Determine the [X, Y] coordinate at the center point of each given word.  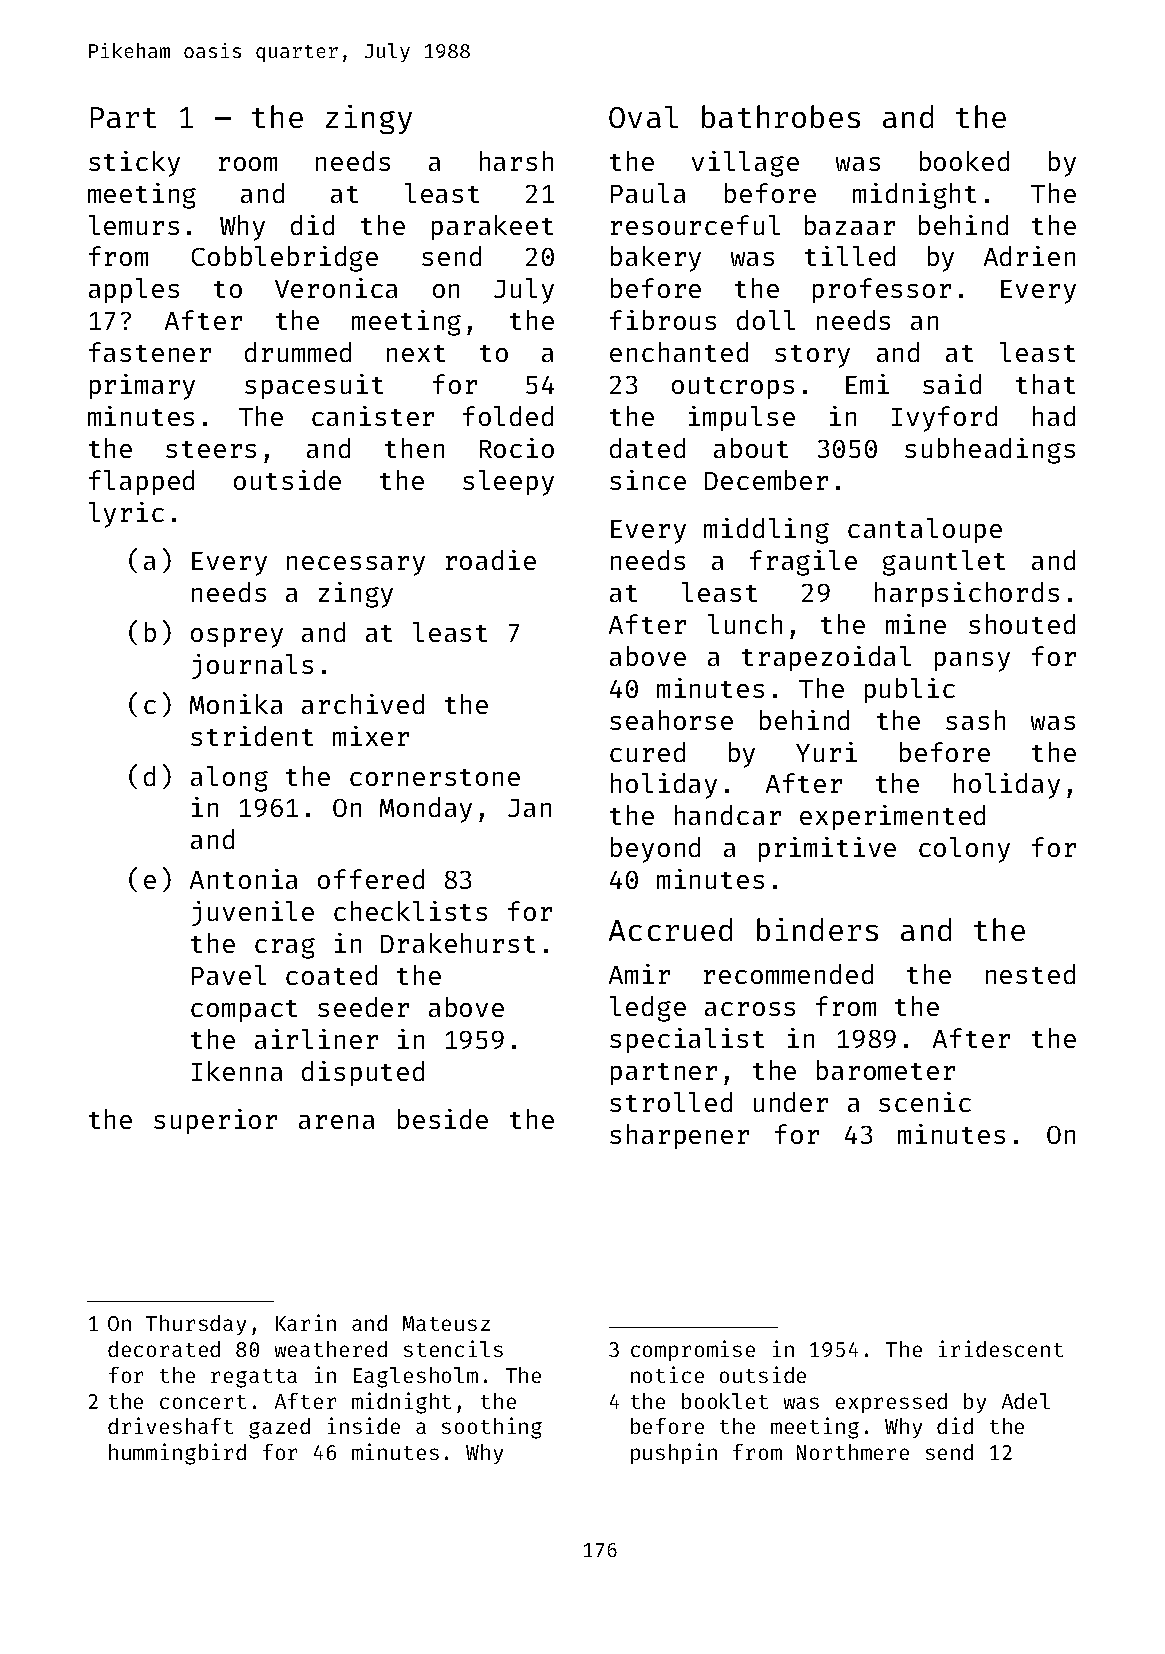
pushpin [674, 1453]
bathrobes [781, 116]
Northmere [853, 1452]
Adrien [1029, 256]
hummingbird [177, 1454]
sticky [134, 164]
